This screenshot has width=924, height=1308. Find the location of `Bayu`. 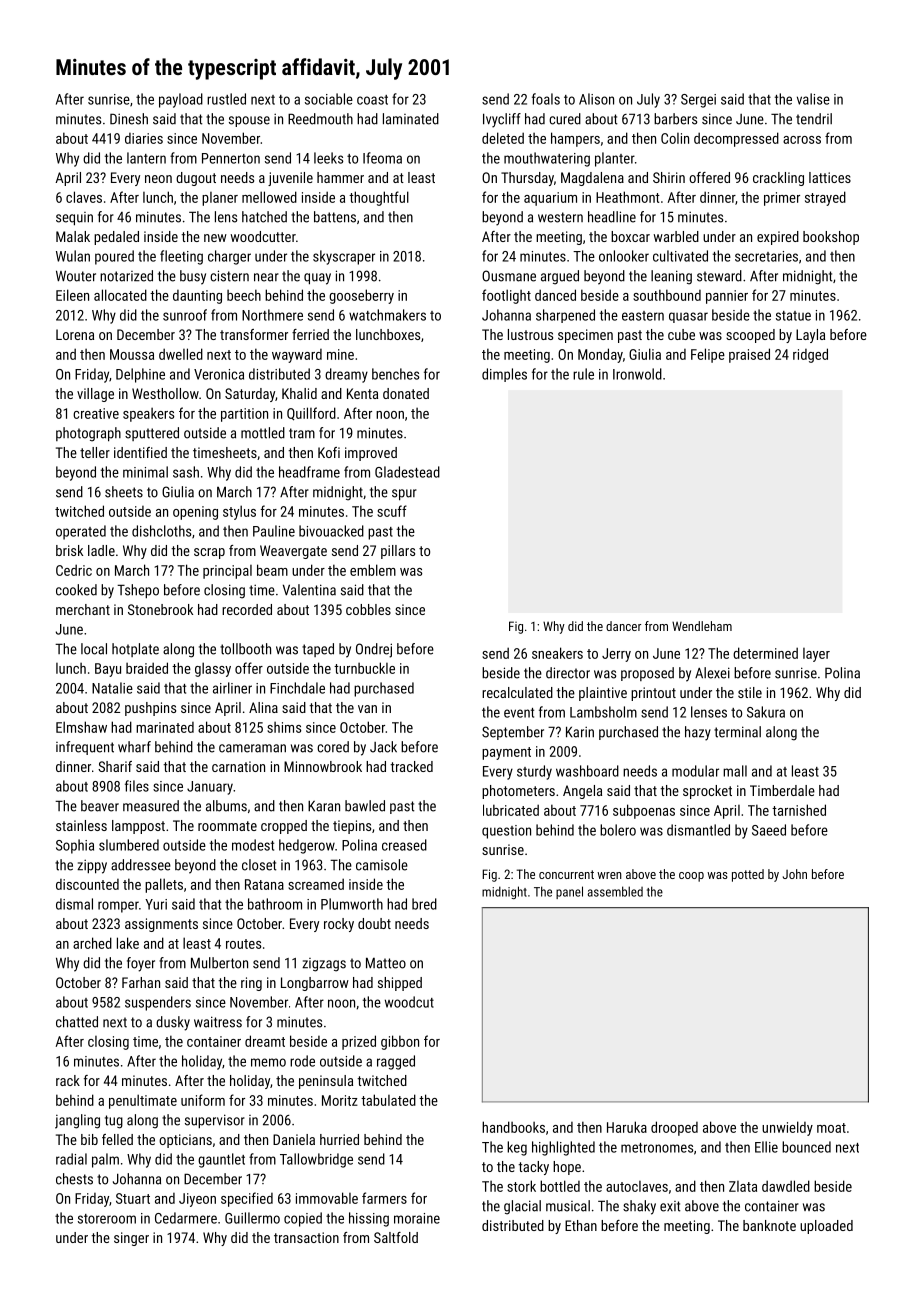

Bayu is located at coordinates (108, 670).
